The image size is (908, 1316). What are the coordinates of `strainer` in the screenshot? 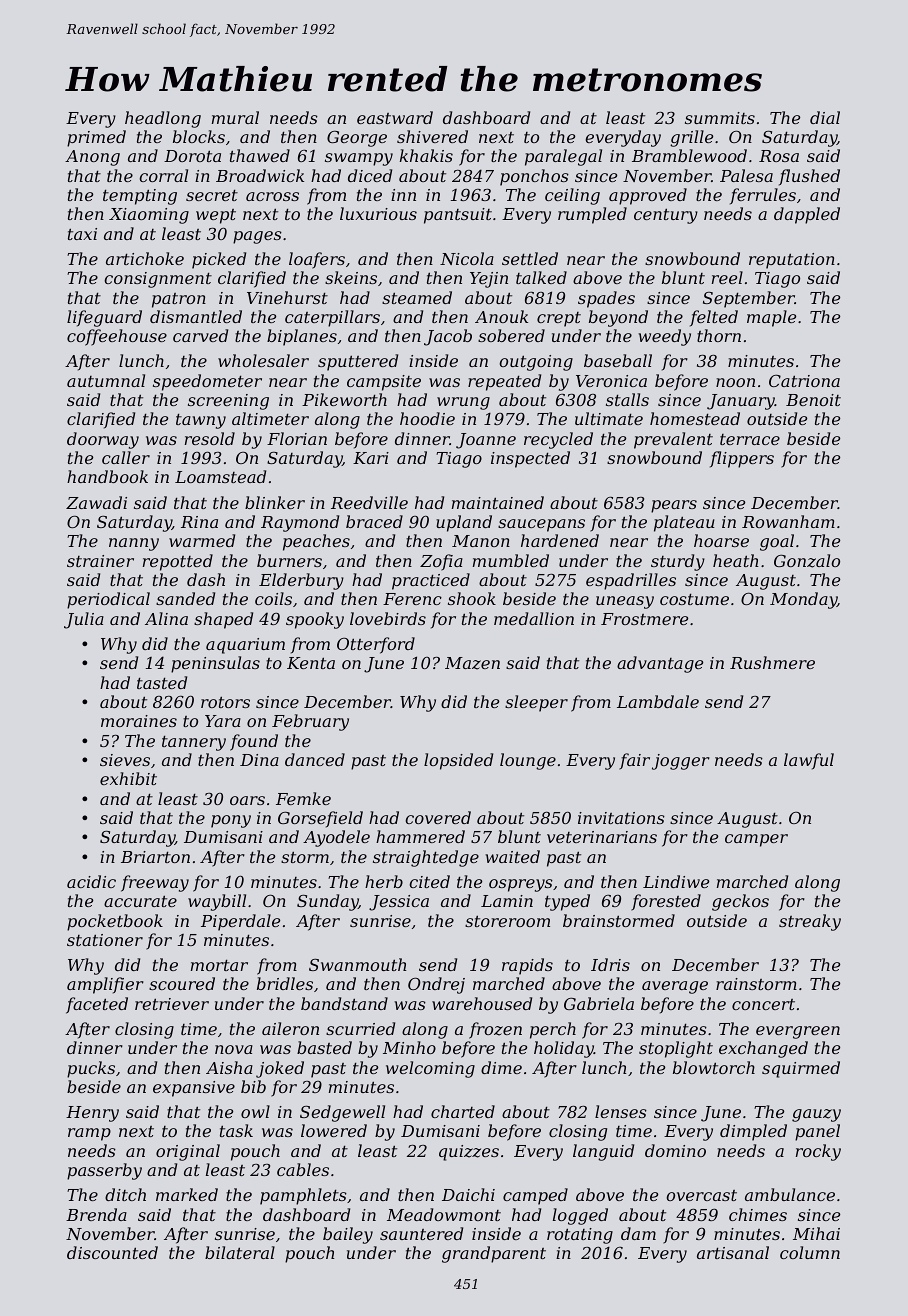 It's located at (100, 561).
